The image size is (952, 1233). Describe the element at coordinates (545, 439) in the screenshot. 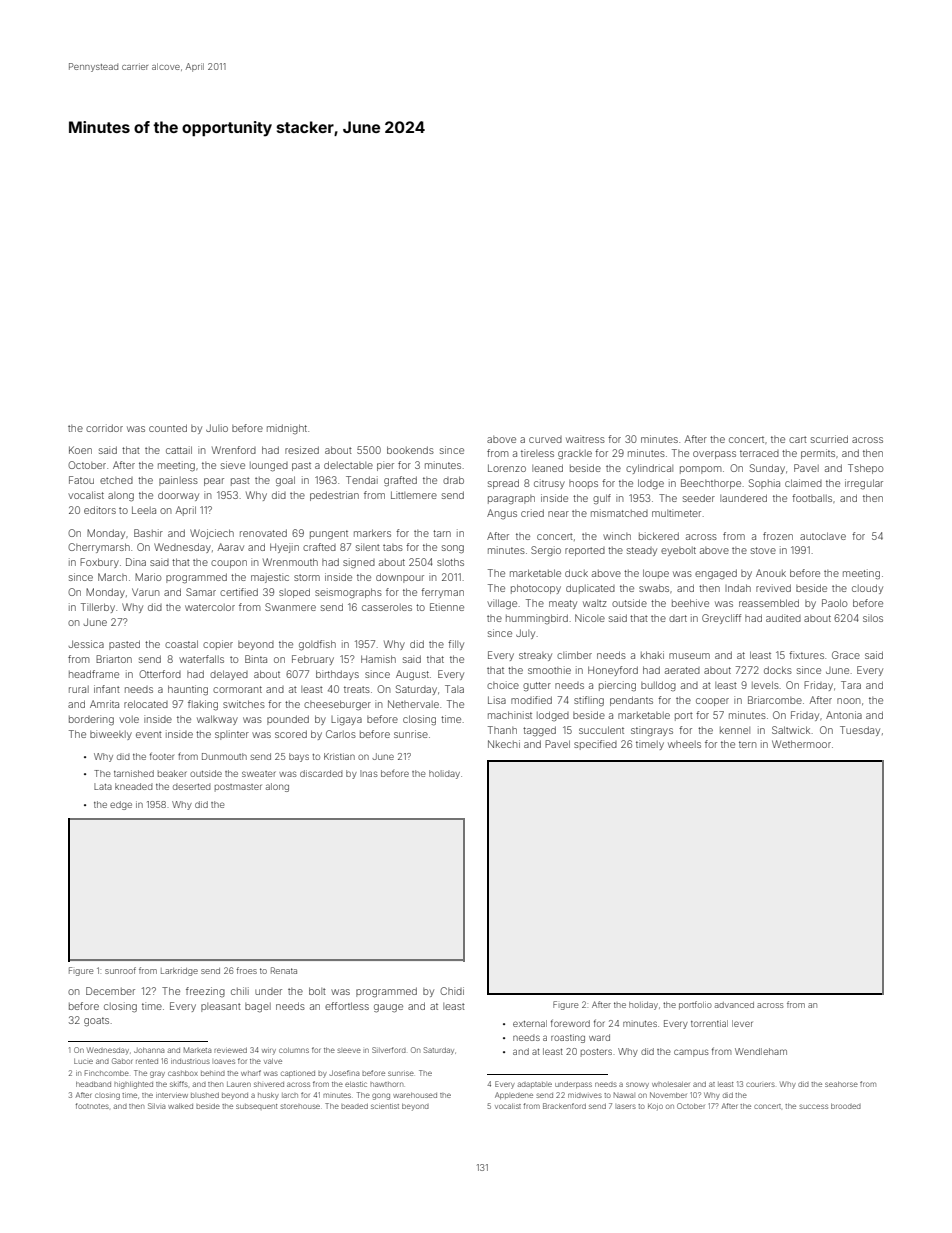

I see `curved` at that location.
